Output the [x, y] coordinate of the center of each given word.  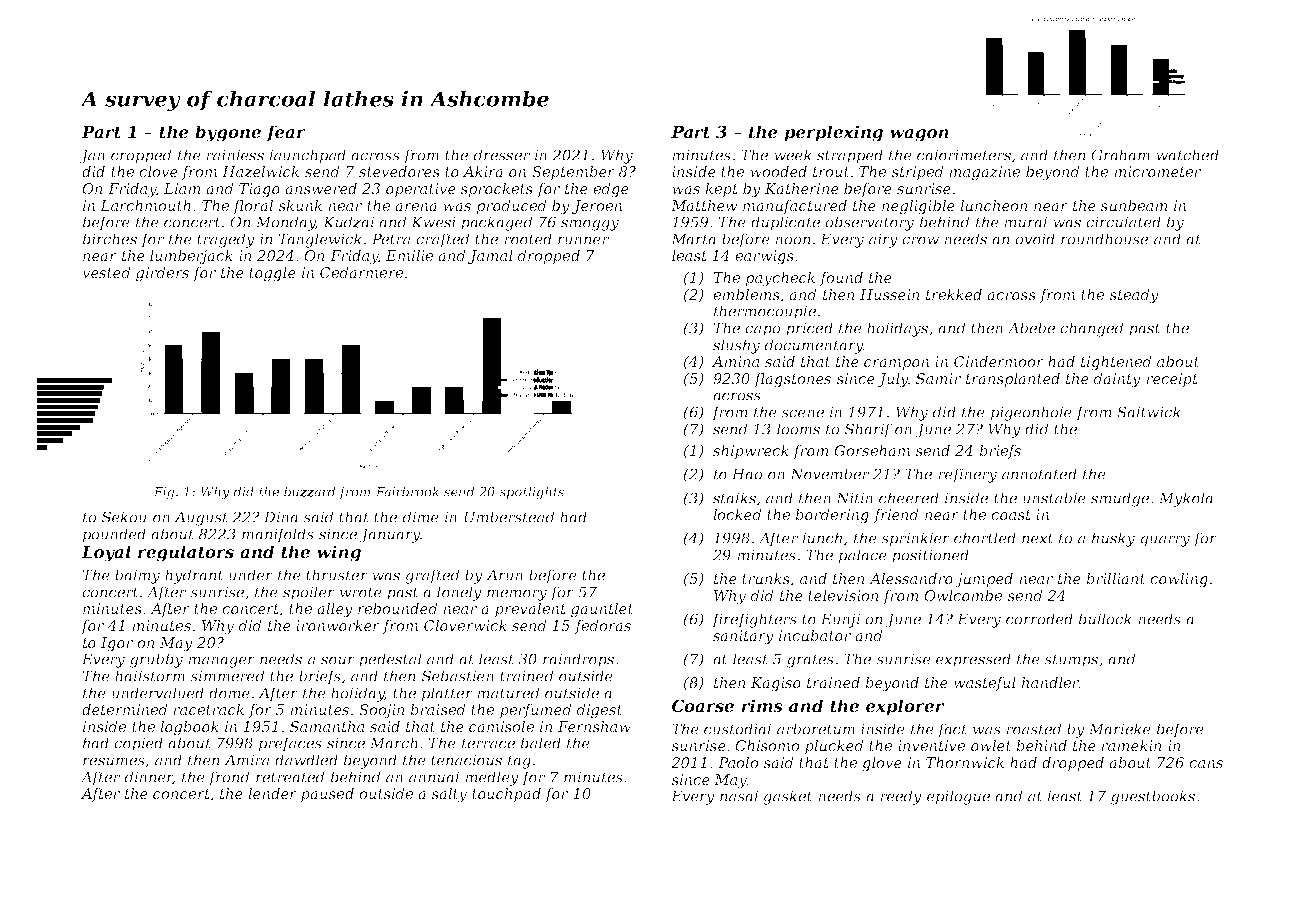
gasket [788, 797]
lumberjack [191, 257]
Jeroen [597, 207]
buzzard [310, 491]
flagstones [792, 380]
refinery [967, 475]
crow [920, 240]
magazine [984, 173]
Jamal [490, 257]
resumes [114, 761]
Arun [504, 575]
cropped [141, 156]
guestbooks [1153, 797]
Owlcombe [963, 595]
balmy [137, 576]
